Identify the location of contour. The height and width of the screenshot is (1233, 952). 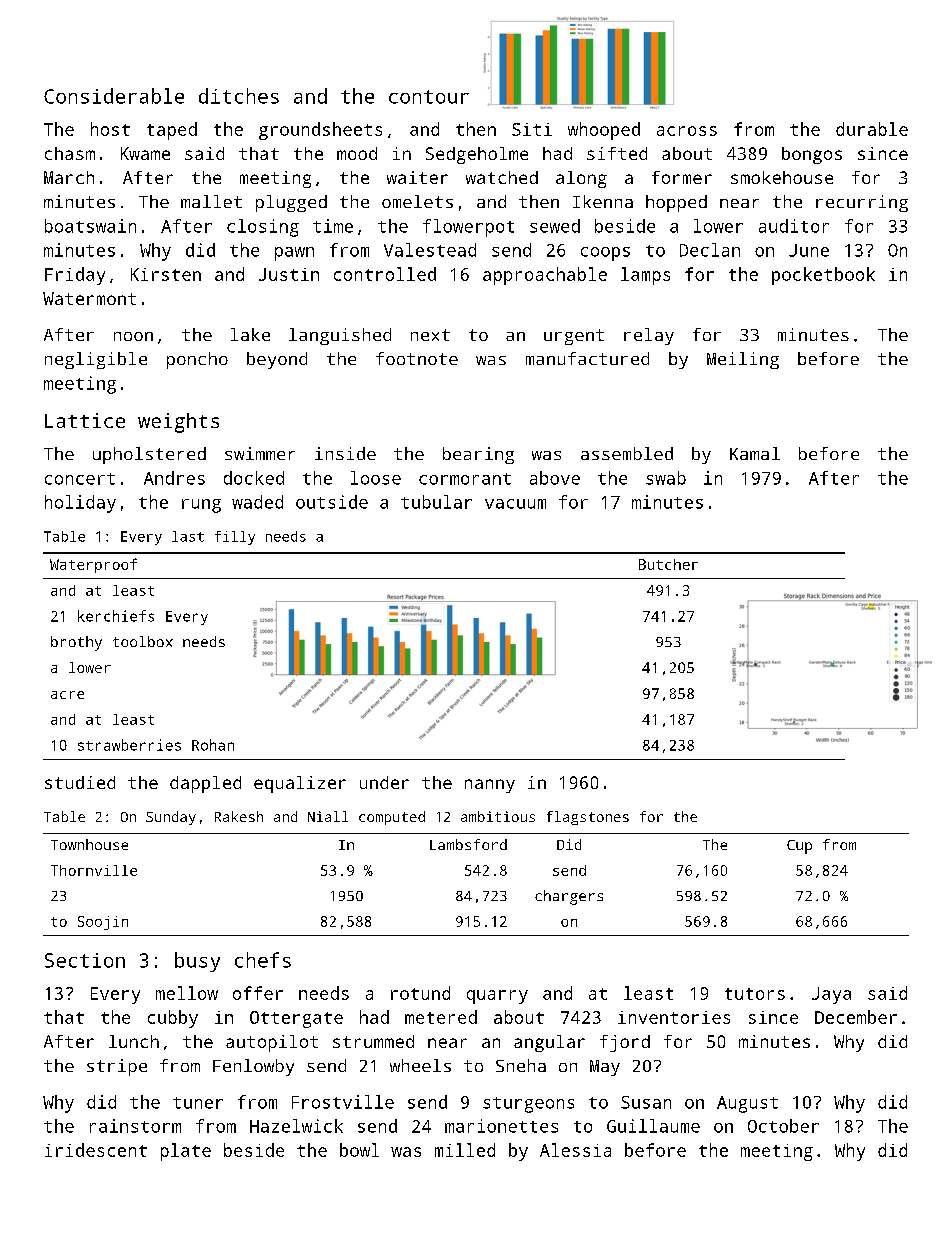
(429, 97).
